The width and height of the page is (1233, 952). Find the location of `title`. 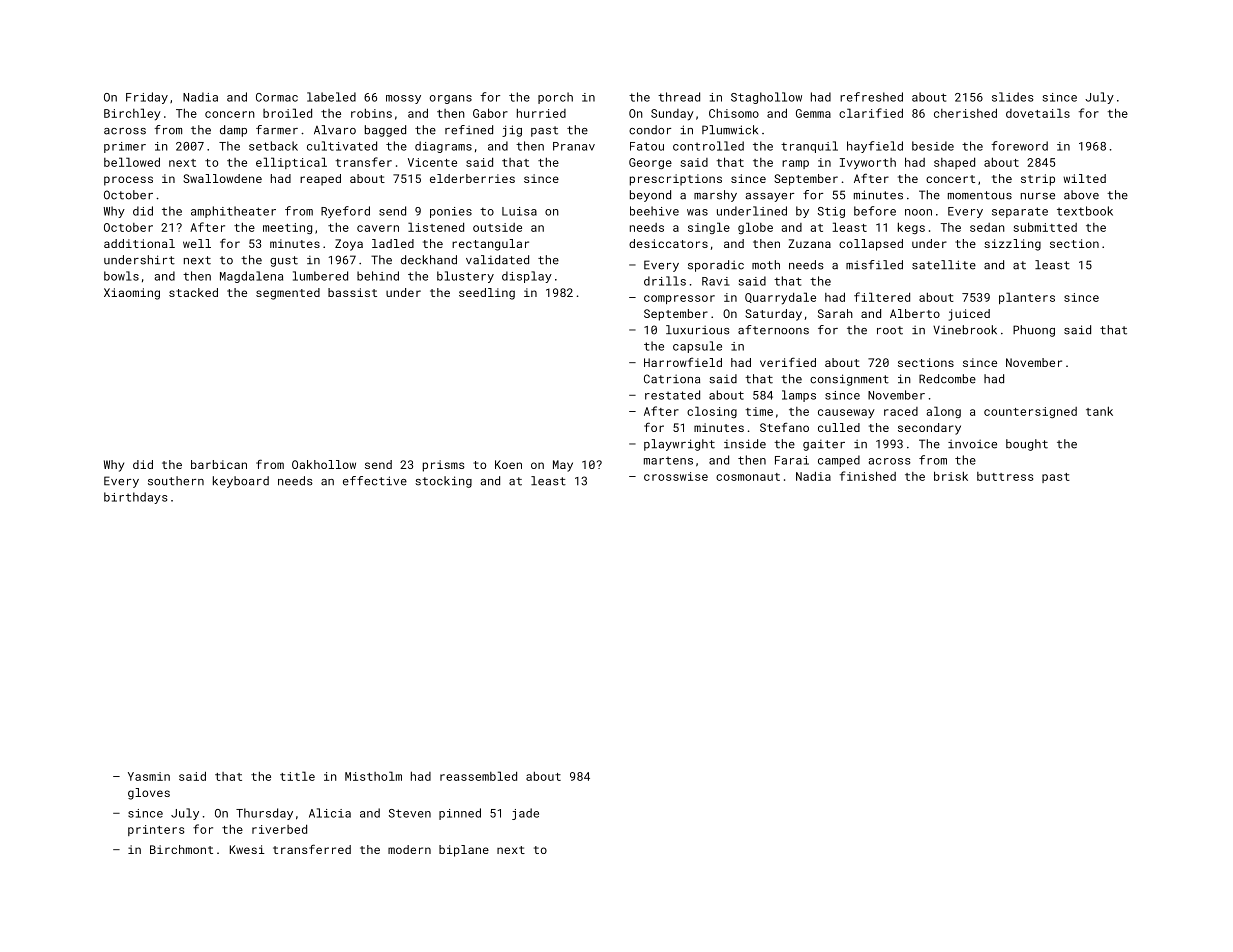

title is located at coordinates (297, 776).
